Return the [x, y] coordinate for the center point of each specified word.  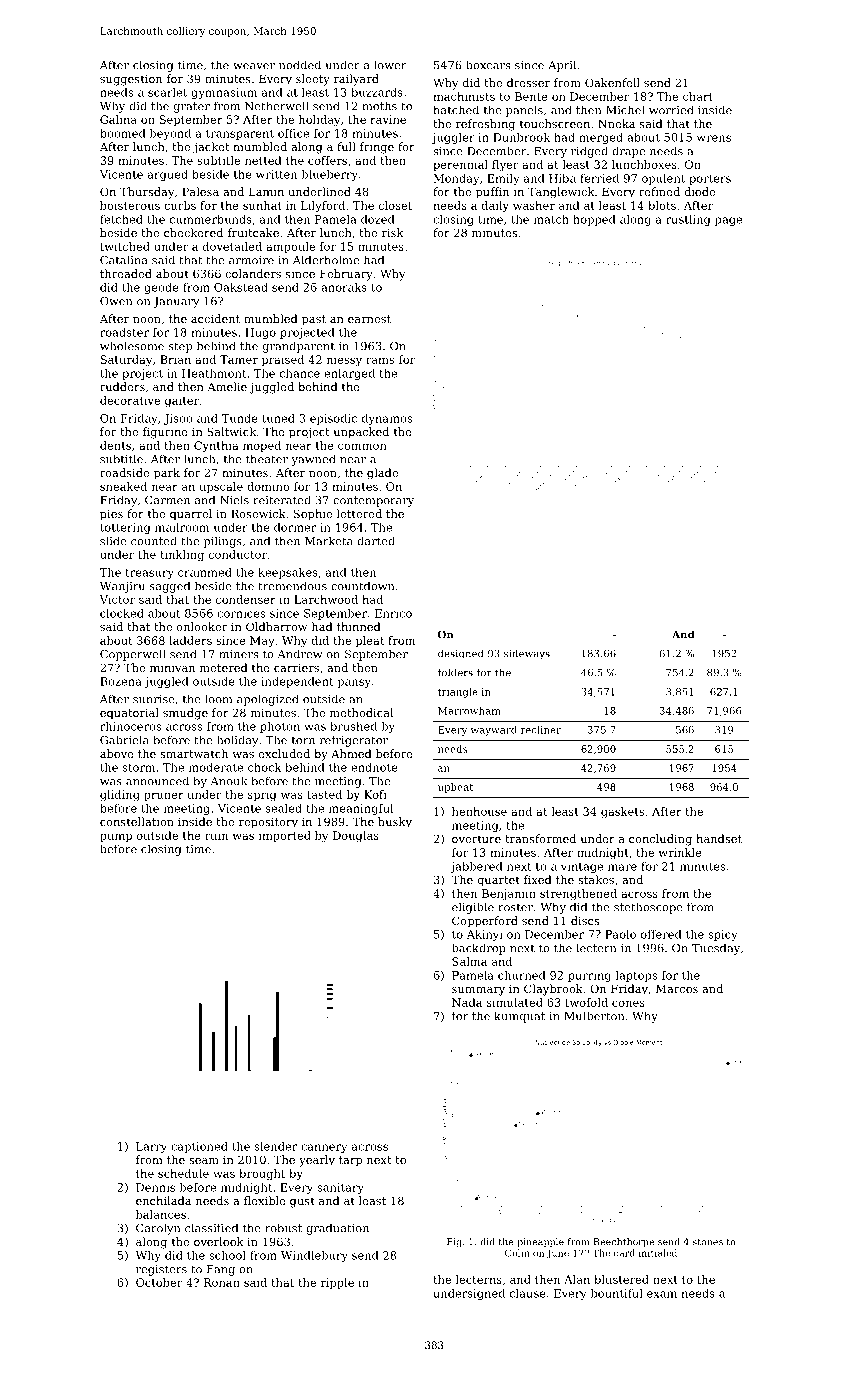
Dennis [155, 1187]
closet [395, 205]
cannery [324, 1148]
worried [671, 110]
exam [662, 1294]
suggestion [131, 80]
